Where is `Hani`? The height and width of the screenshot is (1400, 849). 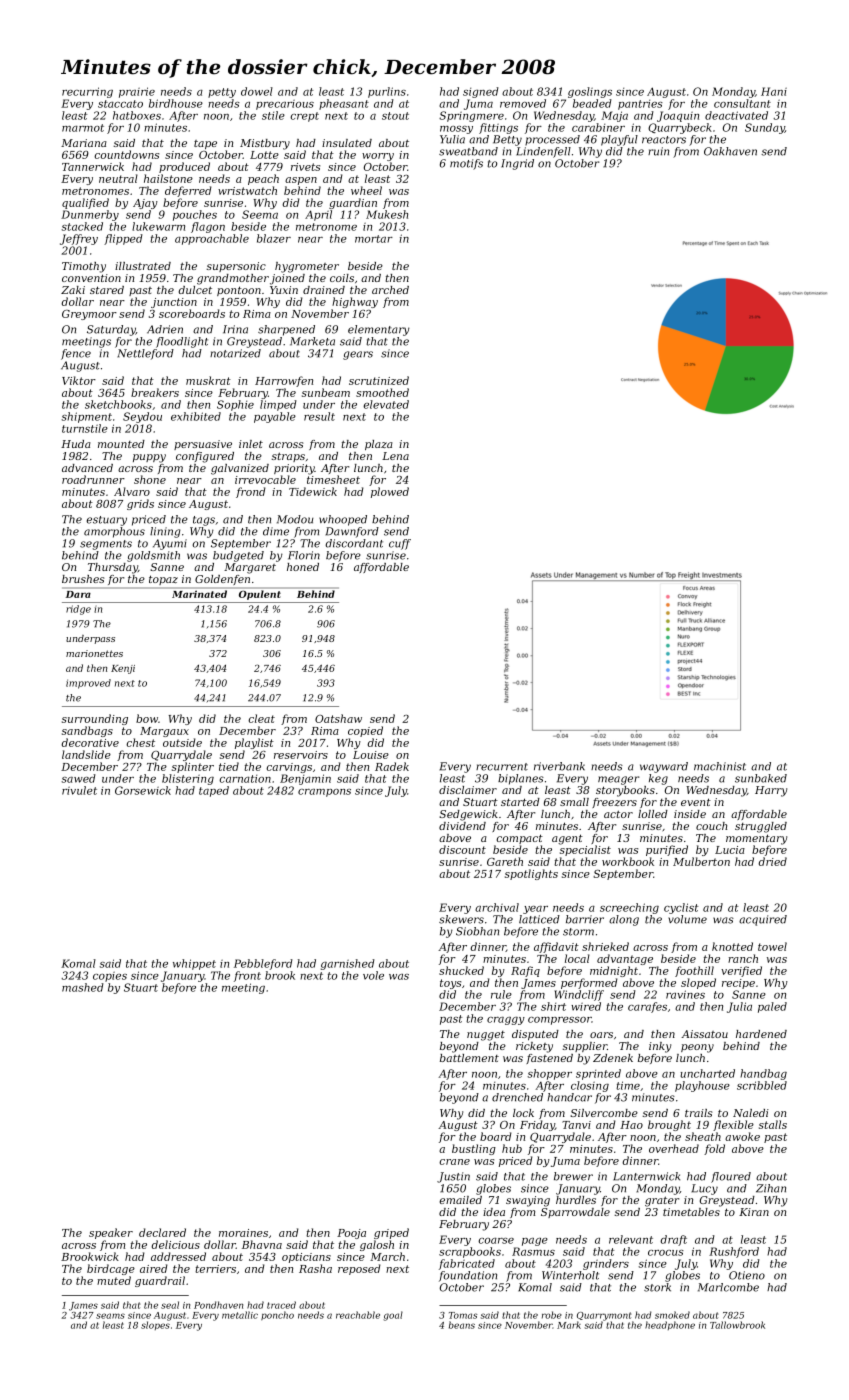
Hani is located at coordinates (774, 91).
